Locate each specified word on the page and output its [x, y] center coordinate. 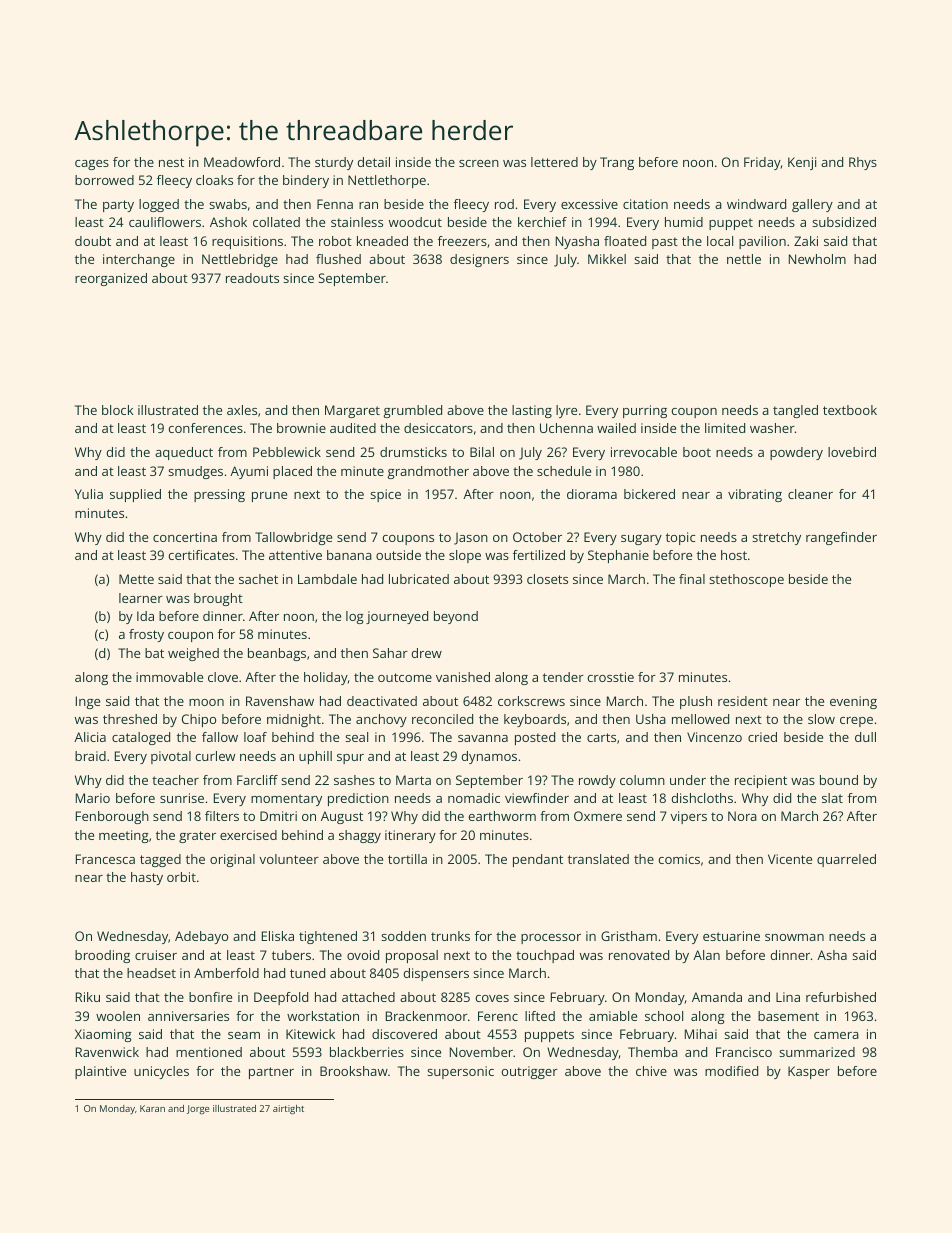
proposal [412, 956]
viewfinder [537, 798]
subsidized [844, 222]
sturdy [334, 163]
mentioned [209, 1052]
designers [479, 260]
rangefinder [841, 538]
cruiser [156, 955]
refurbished [841, 997]
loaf [255, 737]
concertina [185, 537]
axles [242, 410]
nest [171, 162]
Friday [762, 163]
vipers [688, 817]
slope [465, 556]
